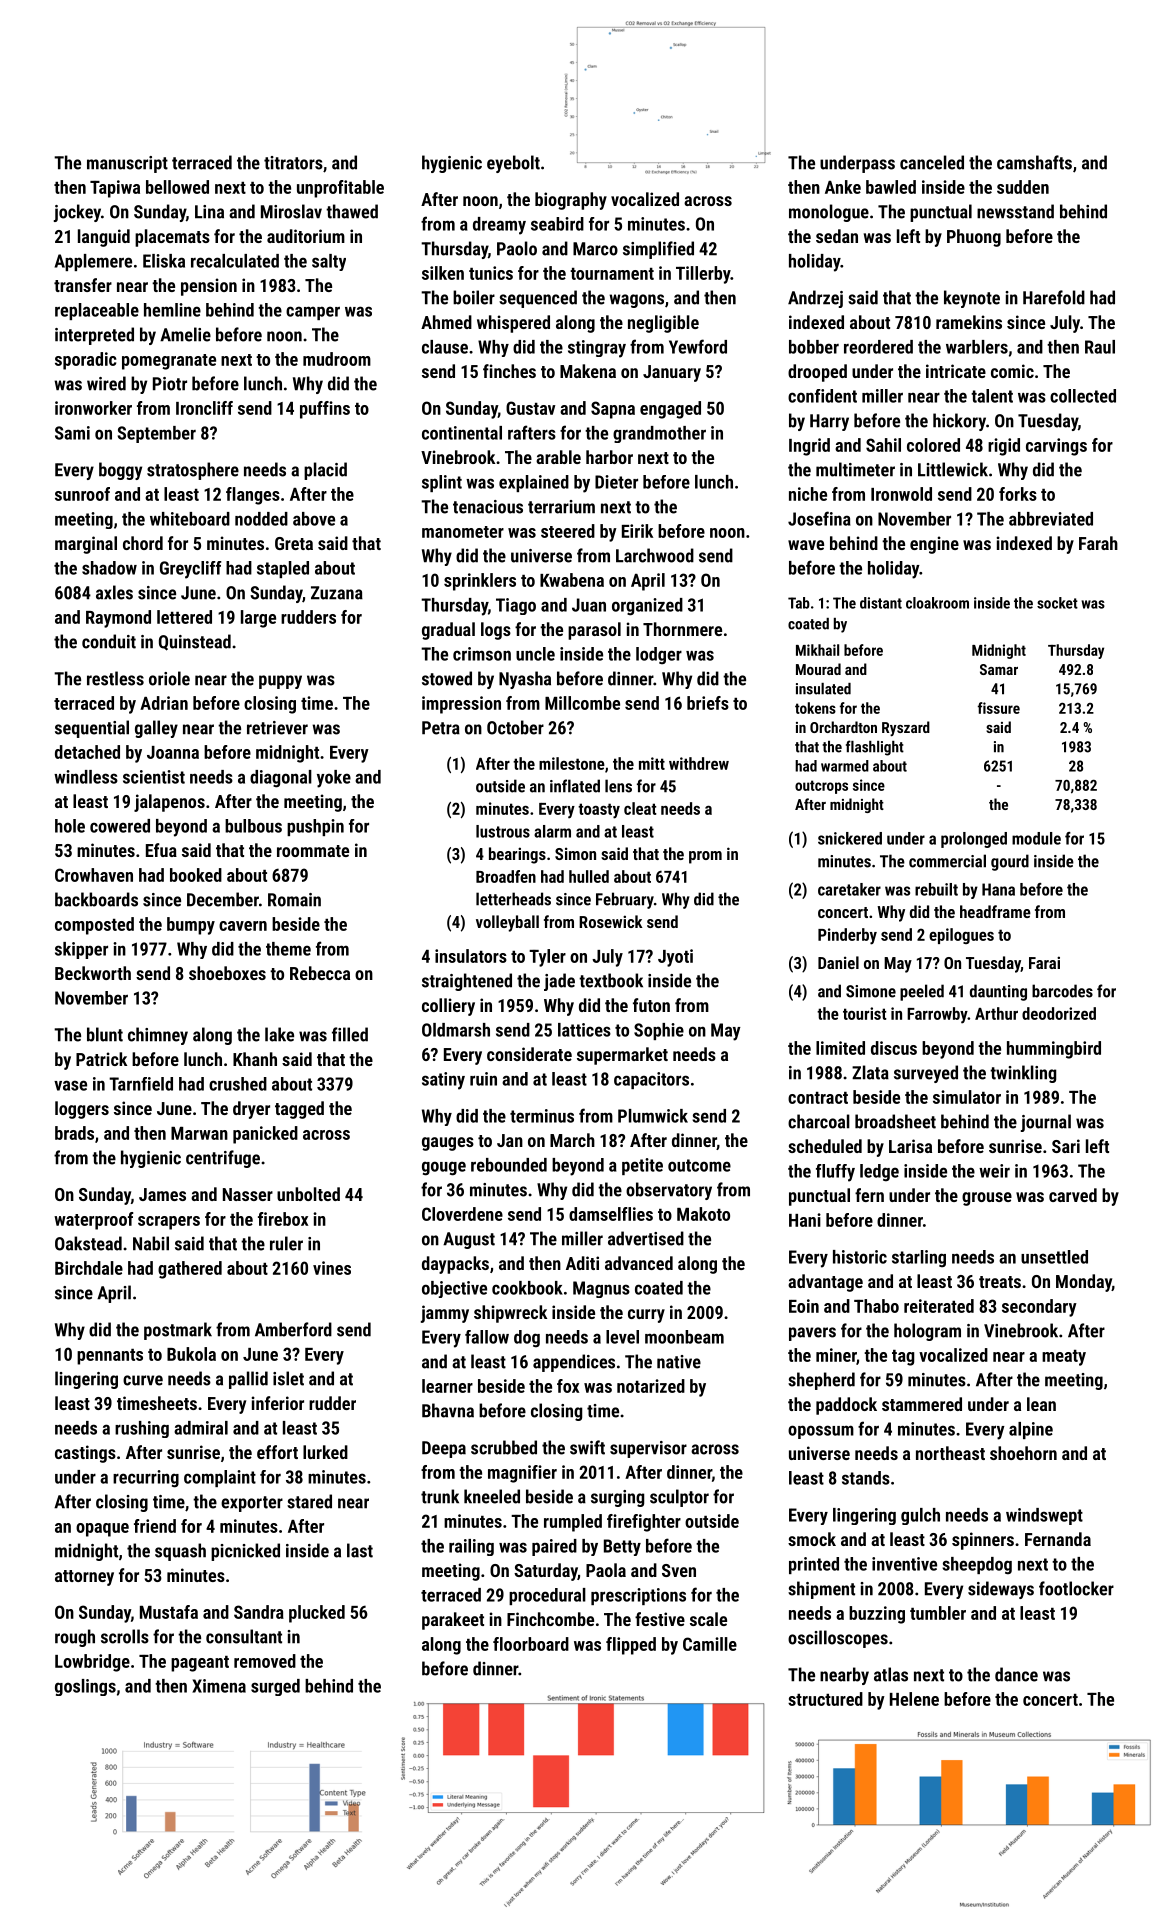 This image has height=1931, width=1173. Describe the element at coordinates (652, 763) in the image. I see `mitt` at that location.
